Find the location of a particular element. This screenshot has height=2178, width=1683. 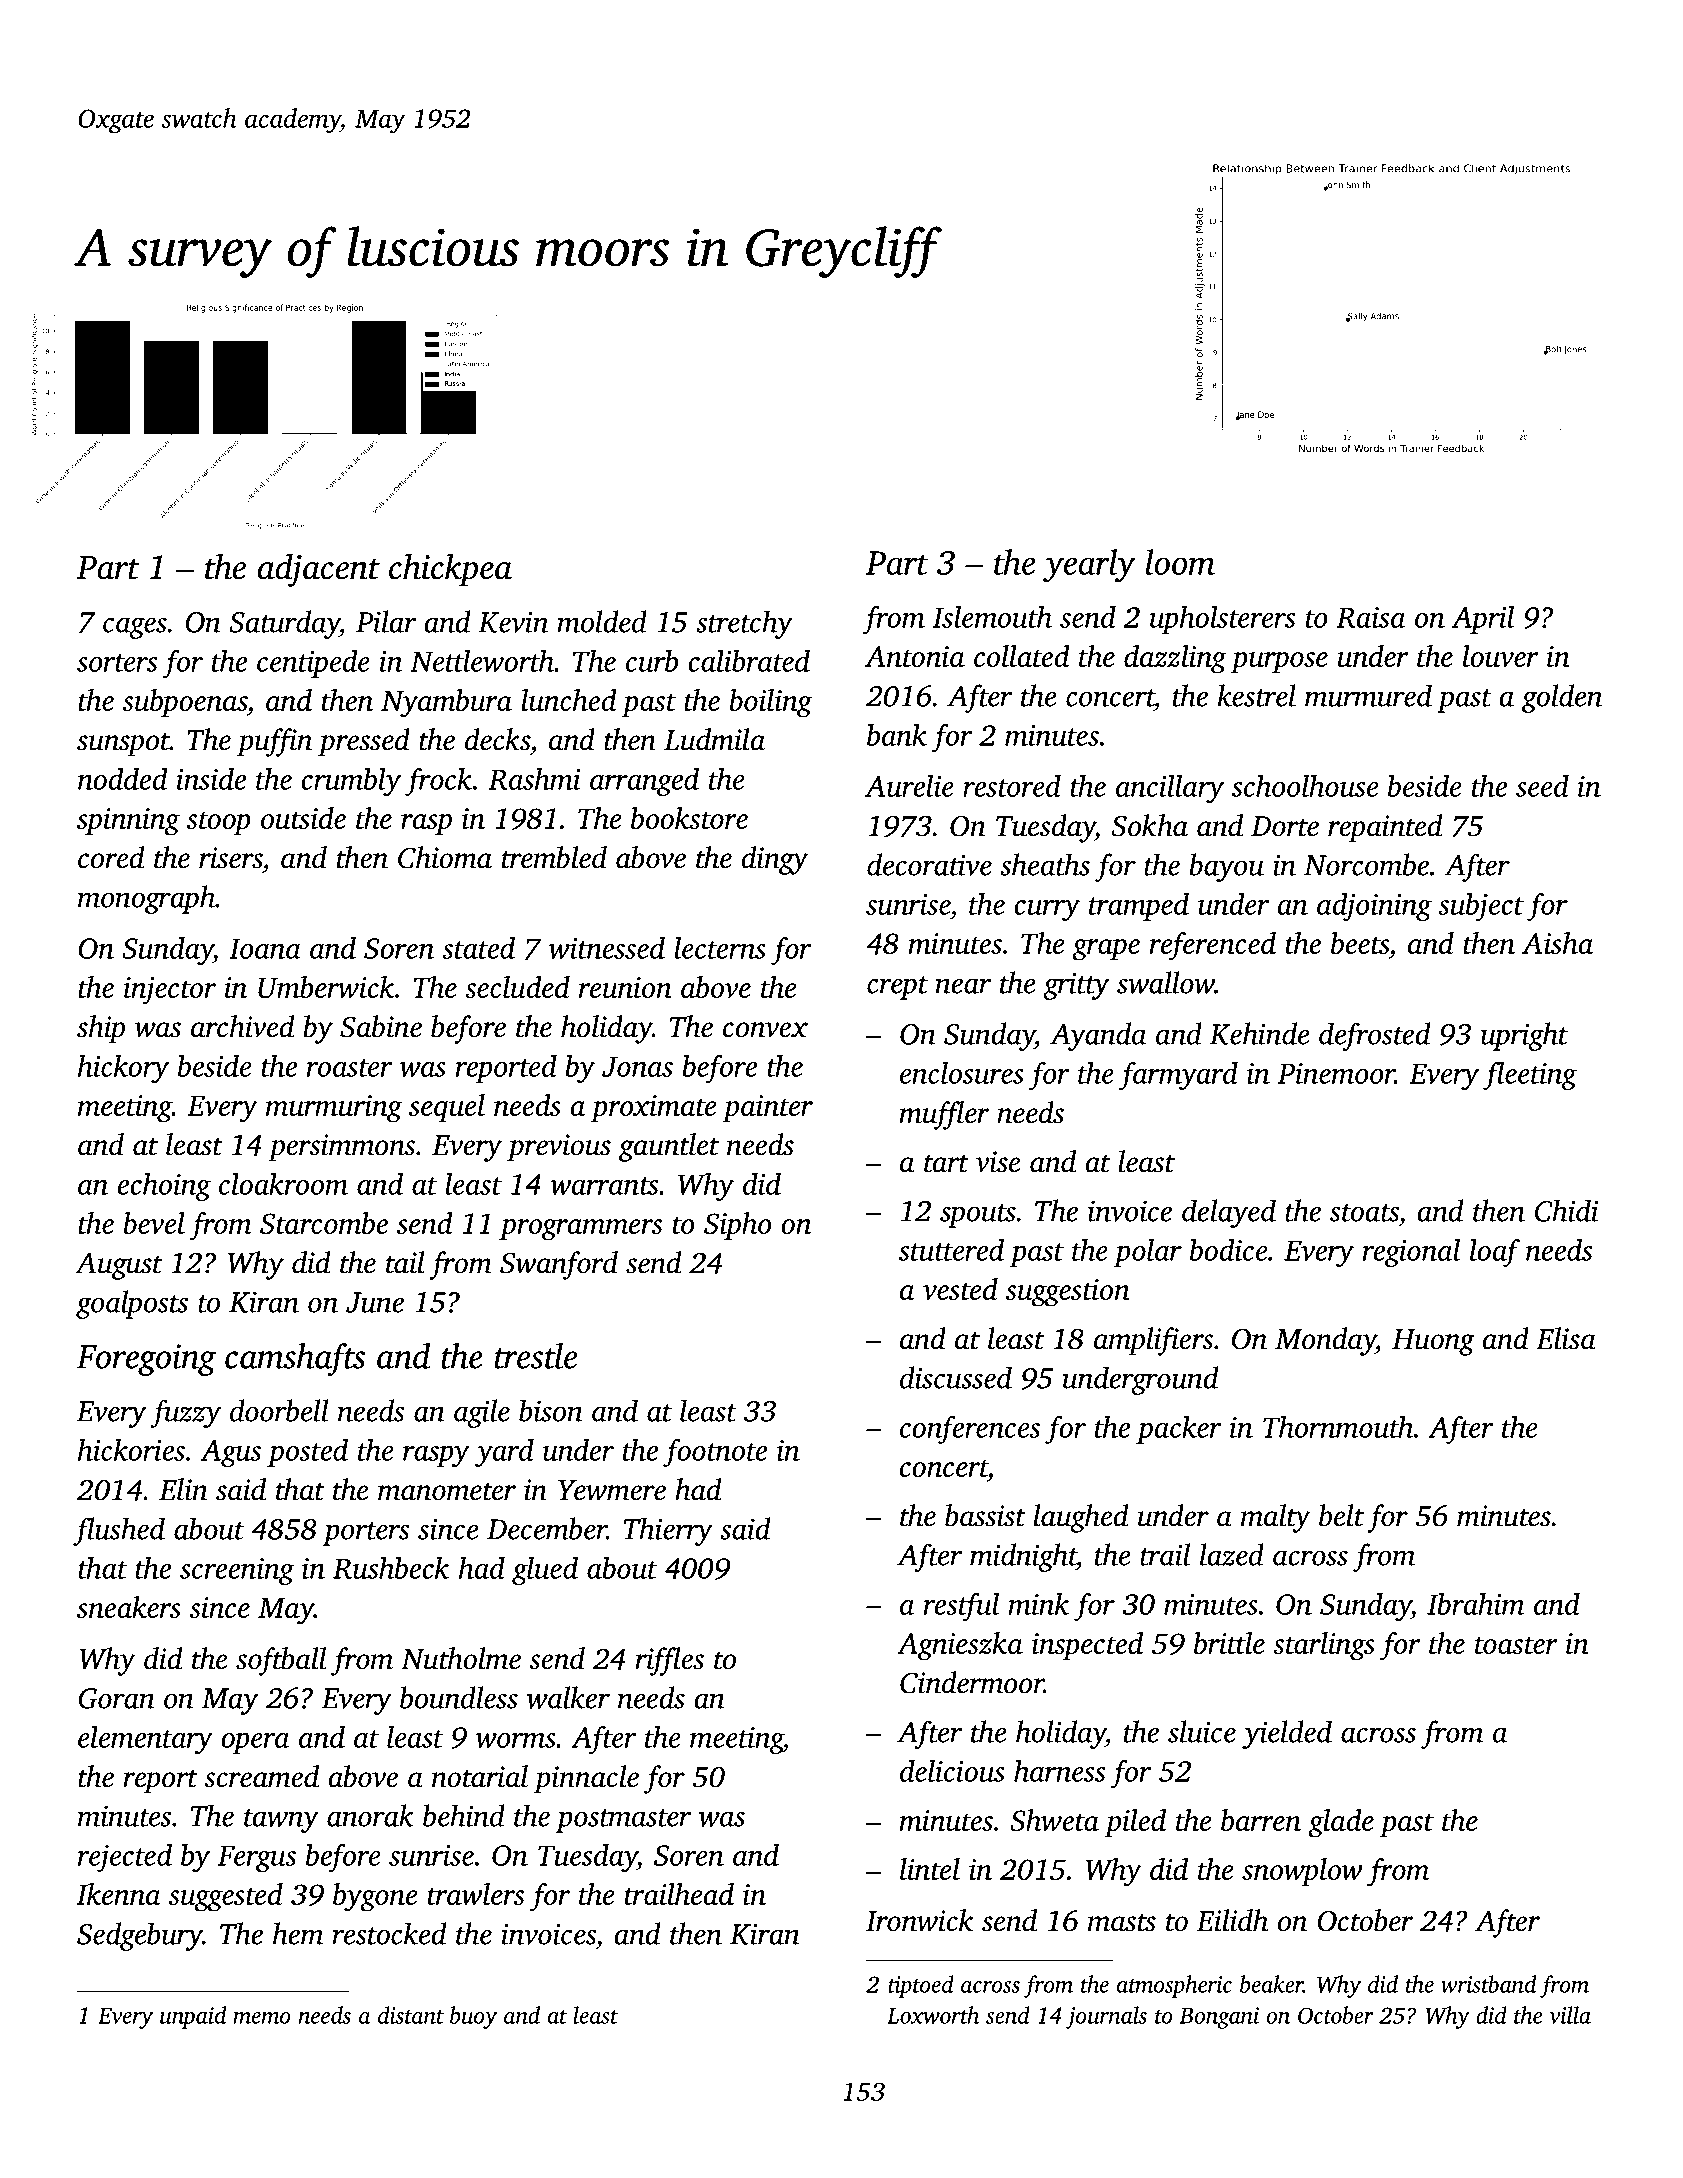

loom is located at coordinates (1180, 562).
